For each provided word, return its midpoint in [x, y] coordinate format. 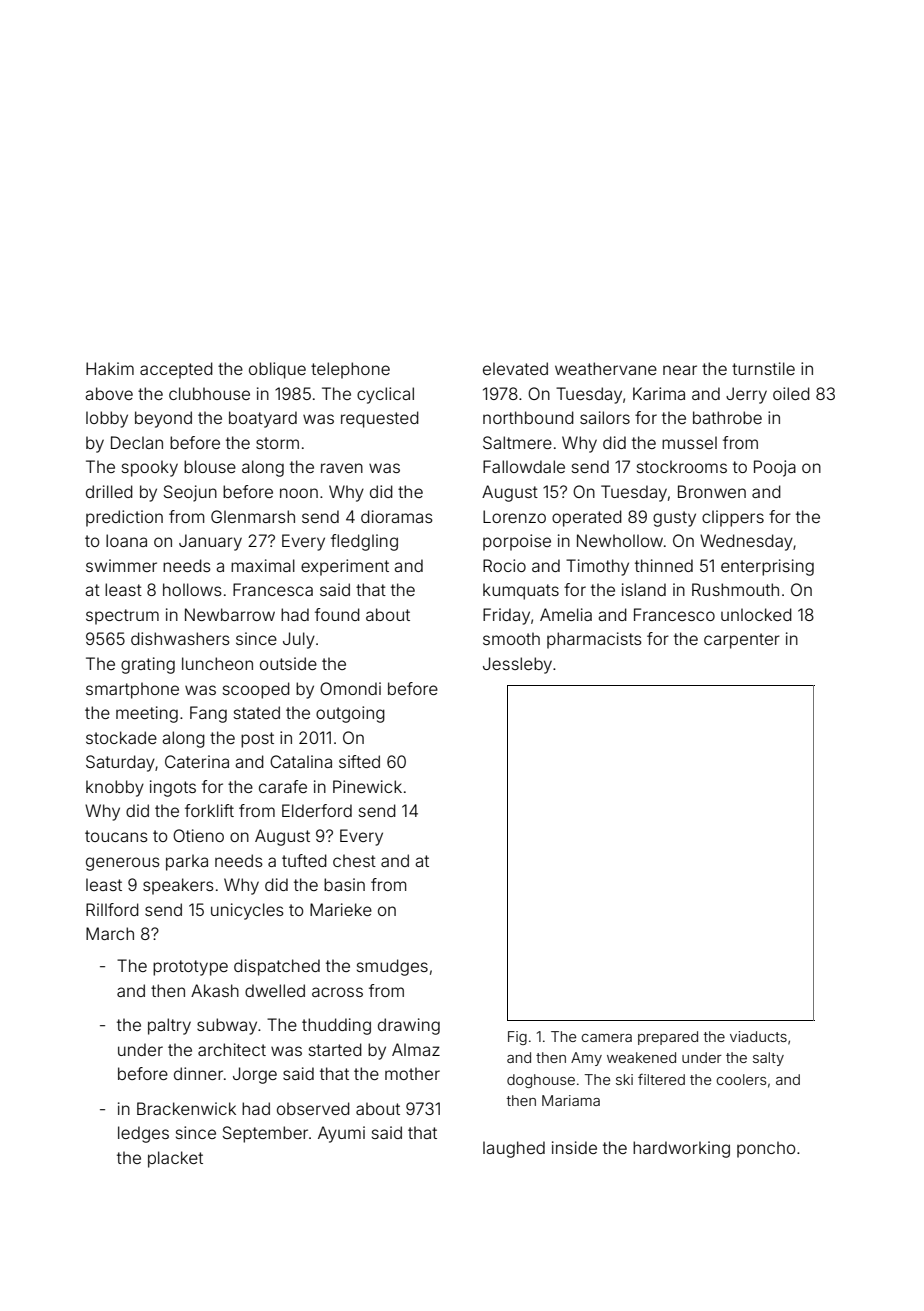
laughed [514, 1149]
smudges [392, 967]
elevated [515, 368]
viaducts [758, 1036]
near [680, 370]
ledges [143, 1134]
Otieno [198, 835]
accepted [176, 370]
